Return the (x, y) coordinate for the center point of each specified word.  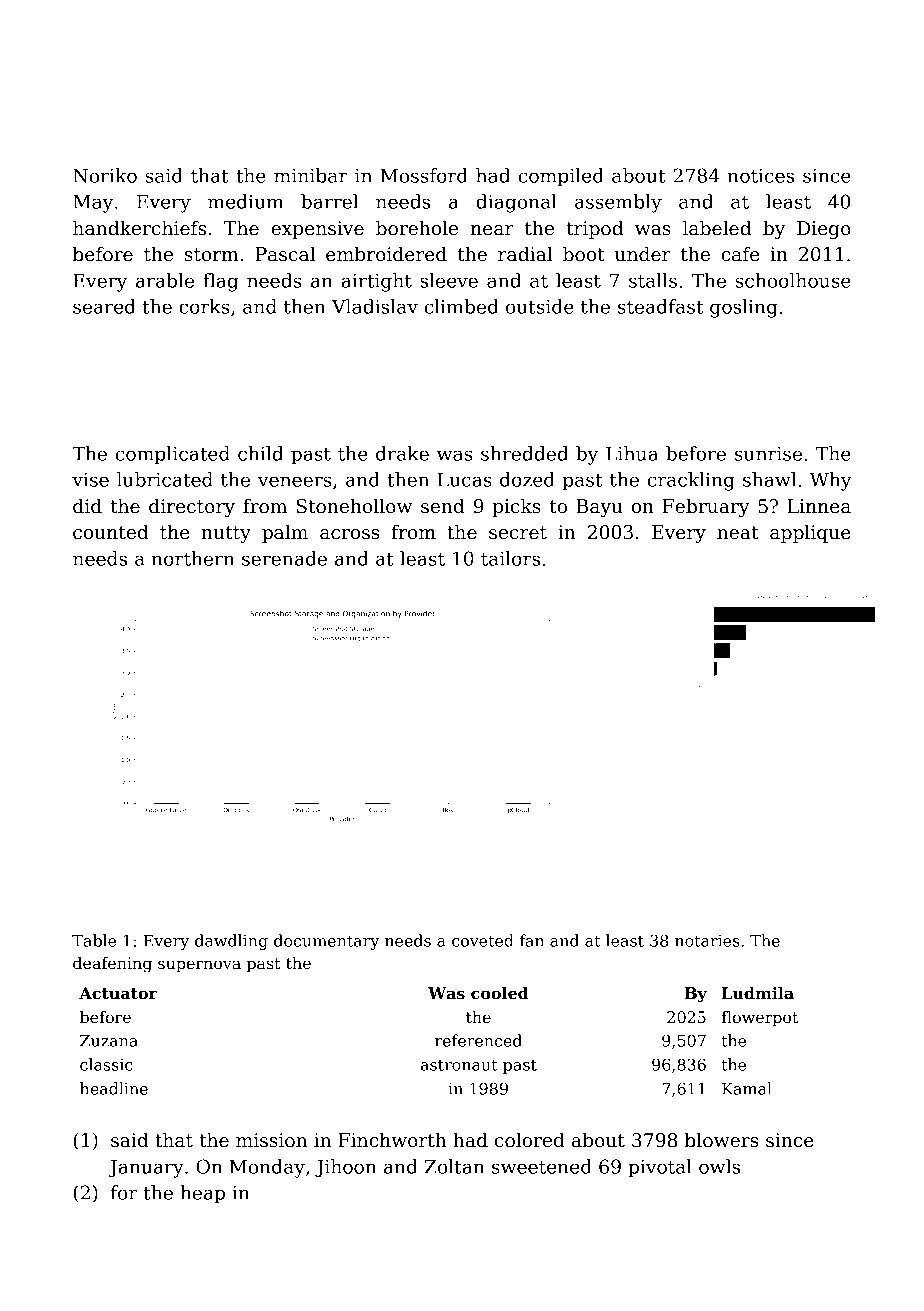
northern (193, 558)
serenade (284, 558)
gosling (744, 308)
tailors (510, 558)
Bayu (599, 508)
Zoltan (454, 1166)
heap (202, 1194)
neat (738, 533)
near (492, 230)
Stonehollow (354, 506)
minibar (311, 175)
